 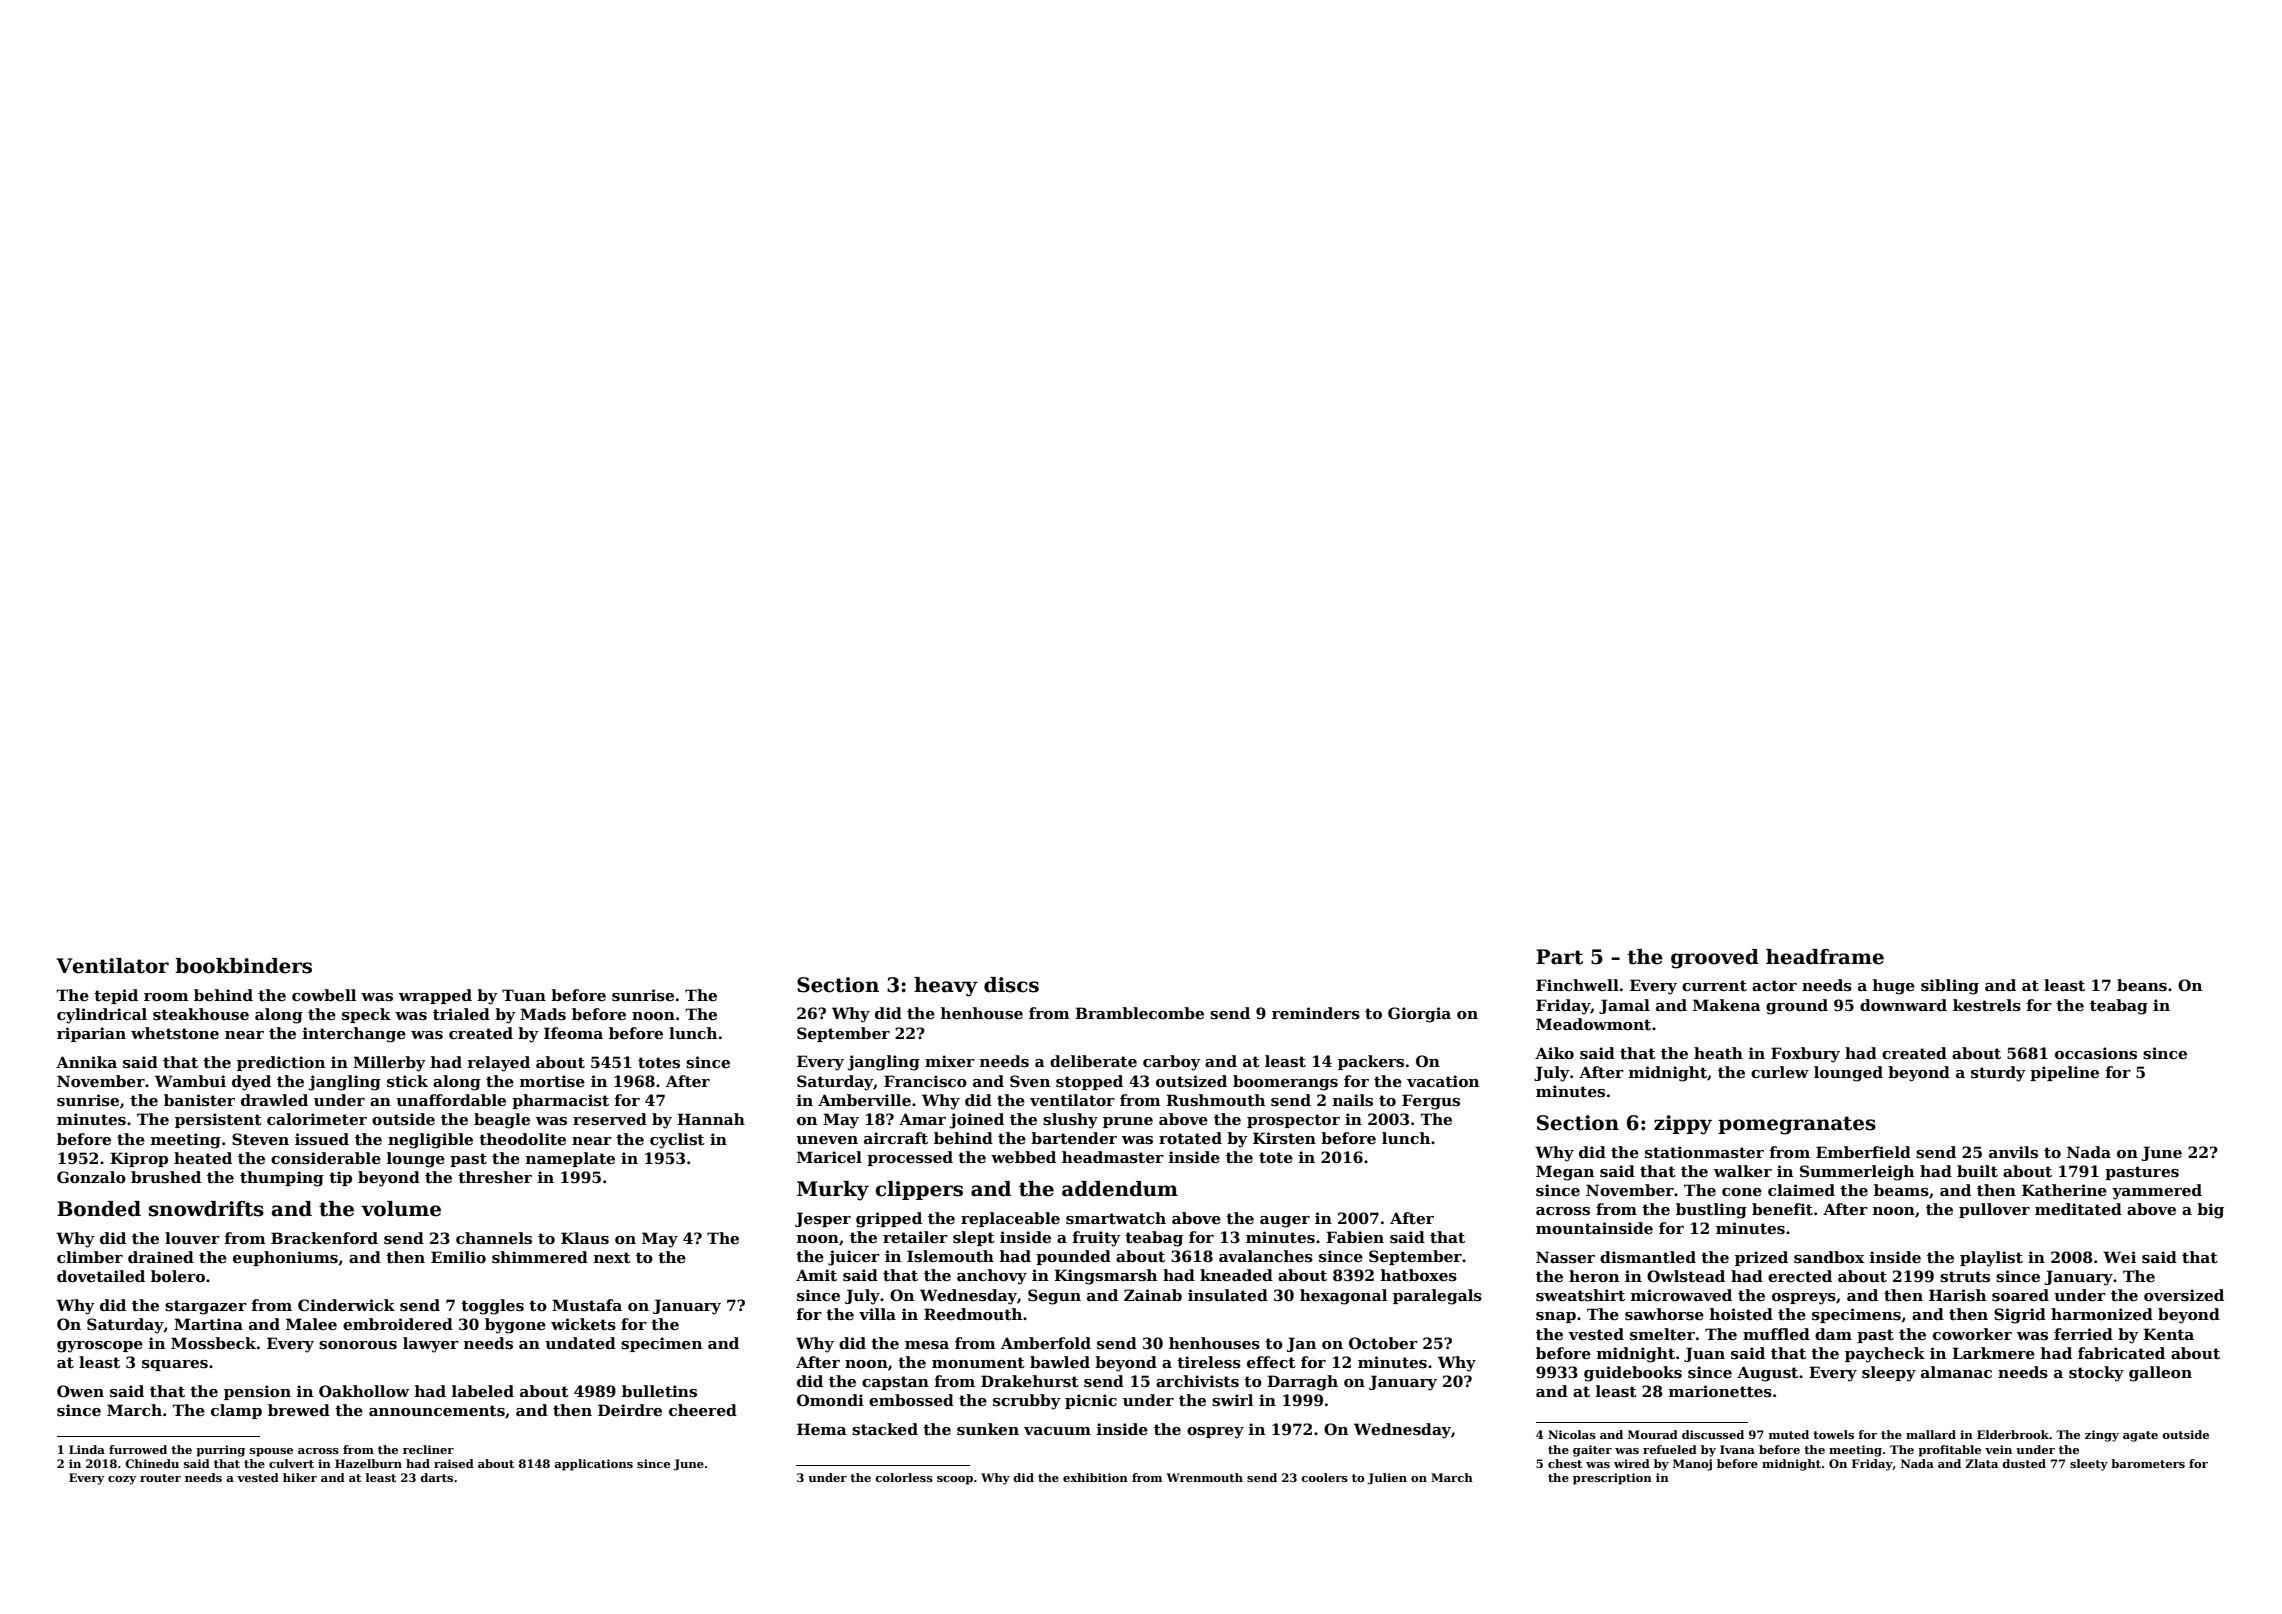 I want to click on Wrenmouth, so click(x=1205, y=1477).
